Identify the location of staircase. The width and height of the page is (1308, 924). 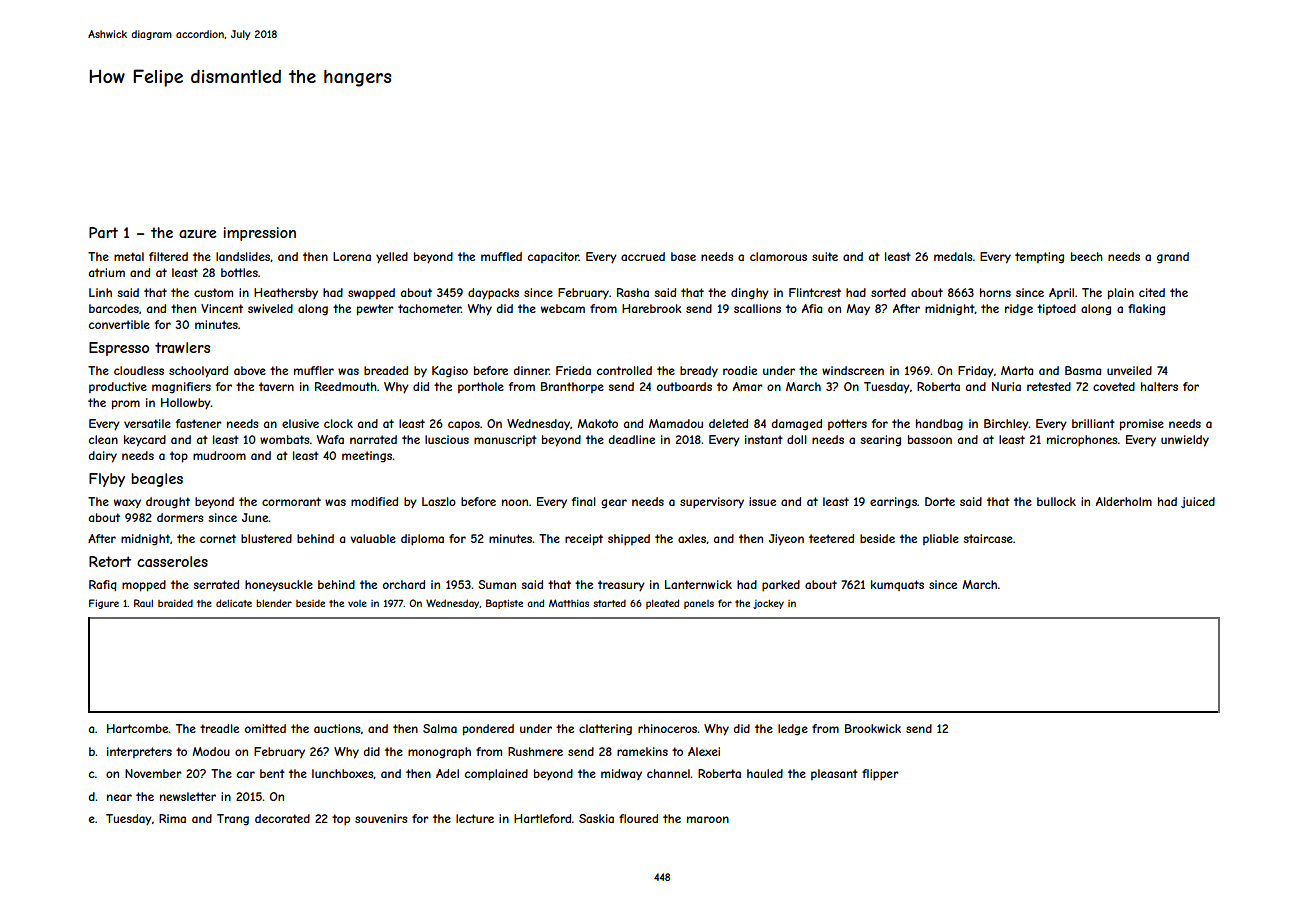
(988, 538).
